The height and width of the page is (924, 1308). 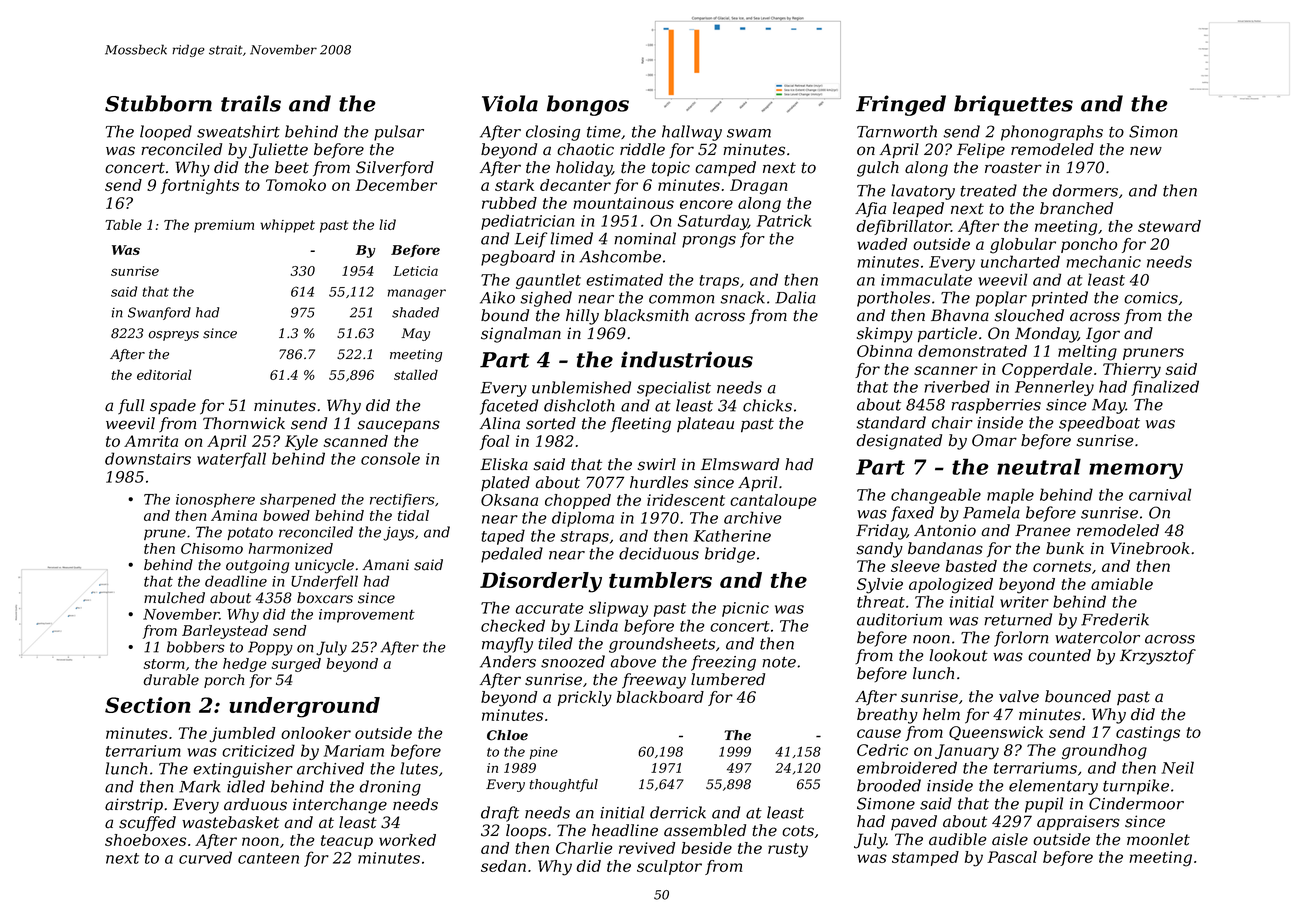 I want to click on tidal, so click(x=413, y=515).
